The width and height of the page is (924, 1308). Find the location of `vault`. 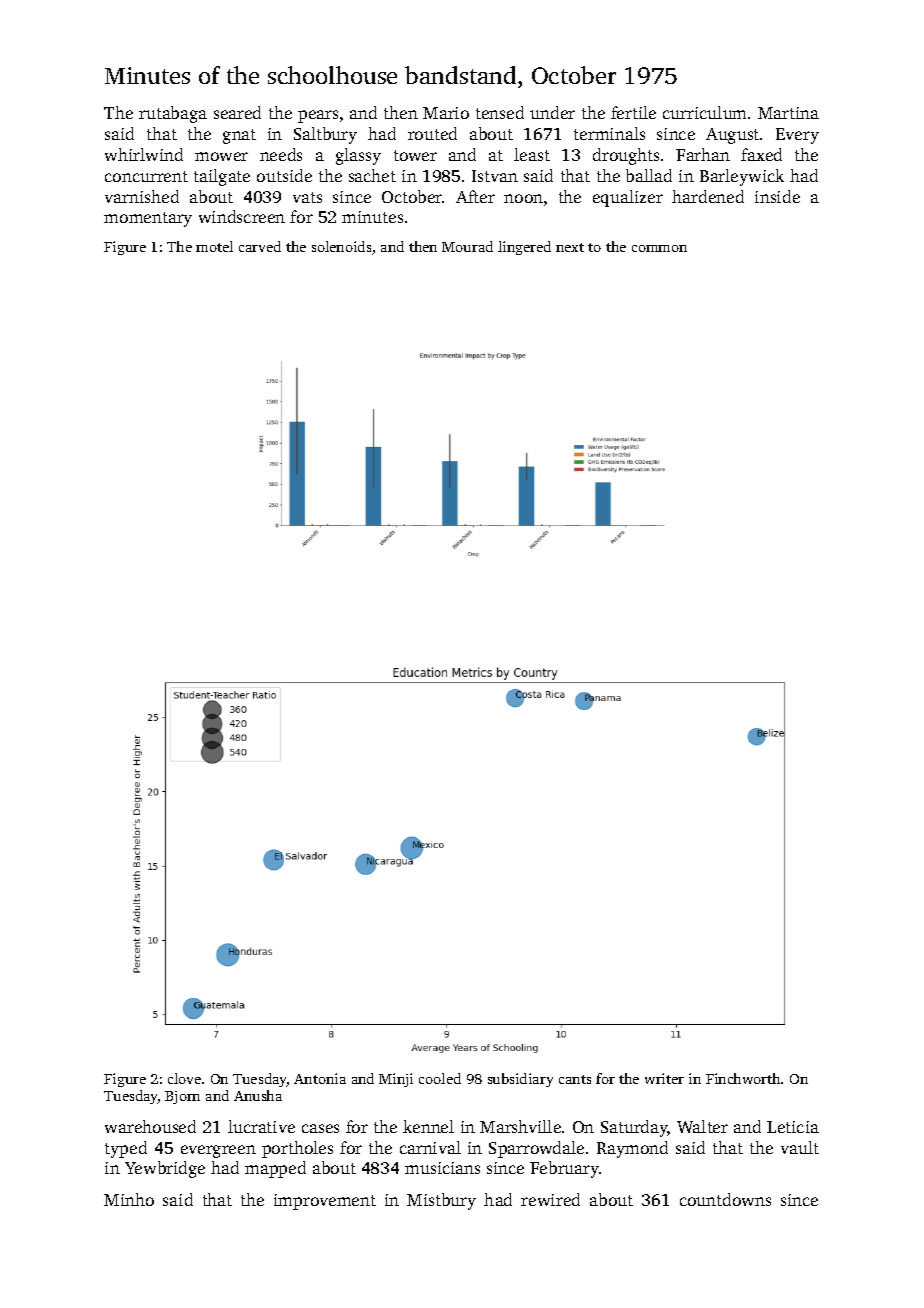

vault is located at coordinates (800, 1147).
